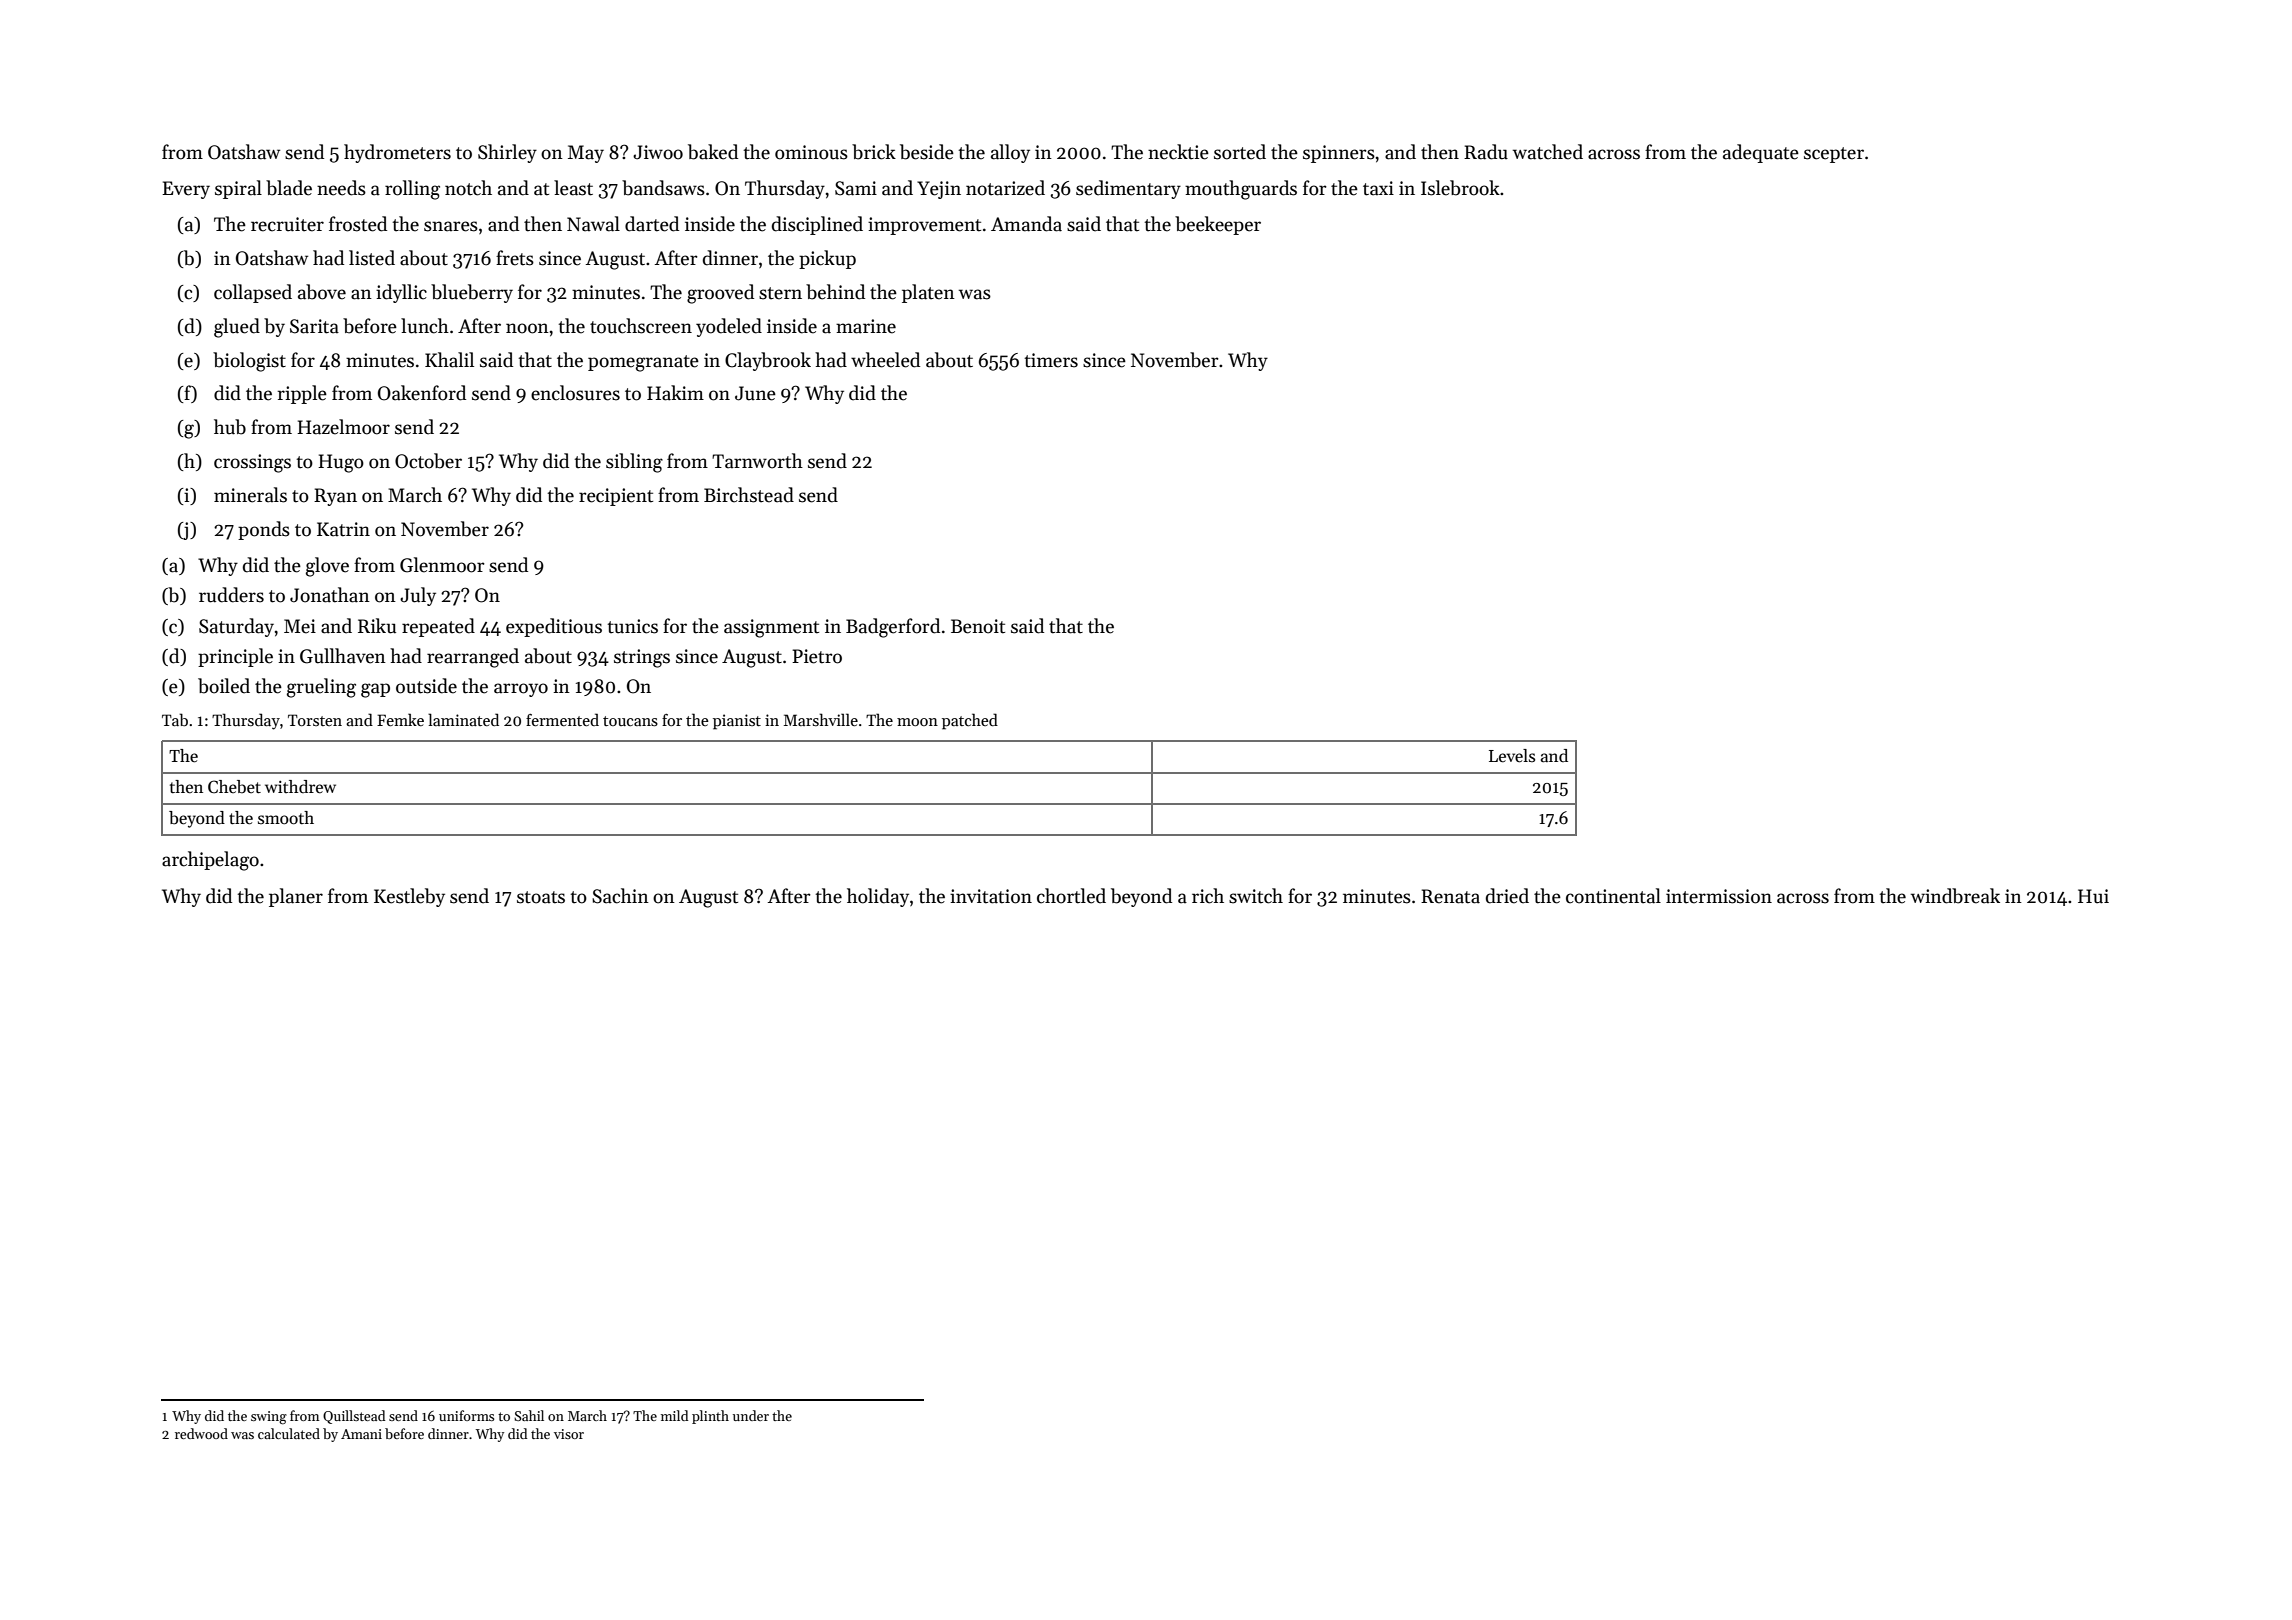 Image resolution: width=2292 pixels, height=1620 pixels. What do you see at coordinates (296, 897) in the image?
I see `planer` at bounding box center [296, 897].
